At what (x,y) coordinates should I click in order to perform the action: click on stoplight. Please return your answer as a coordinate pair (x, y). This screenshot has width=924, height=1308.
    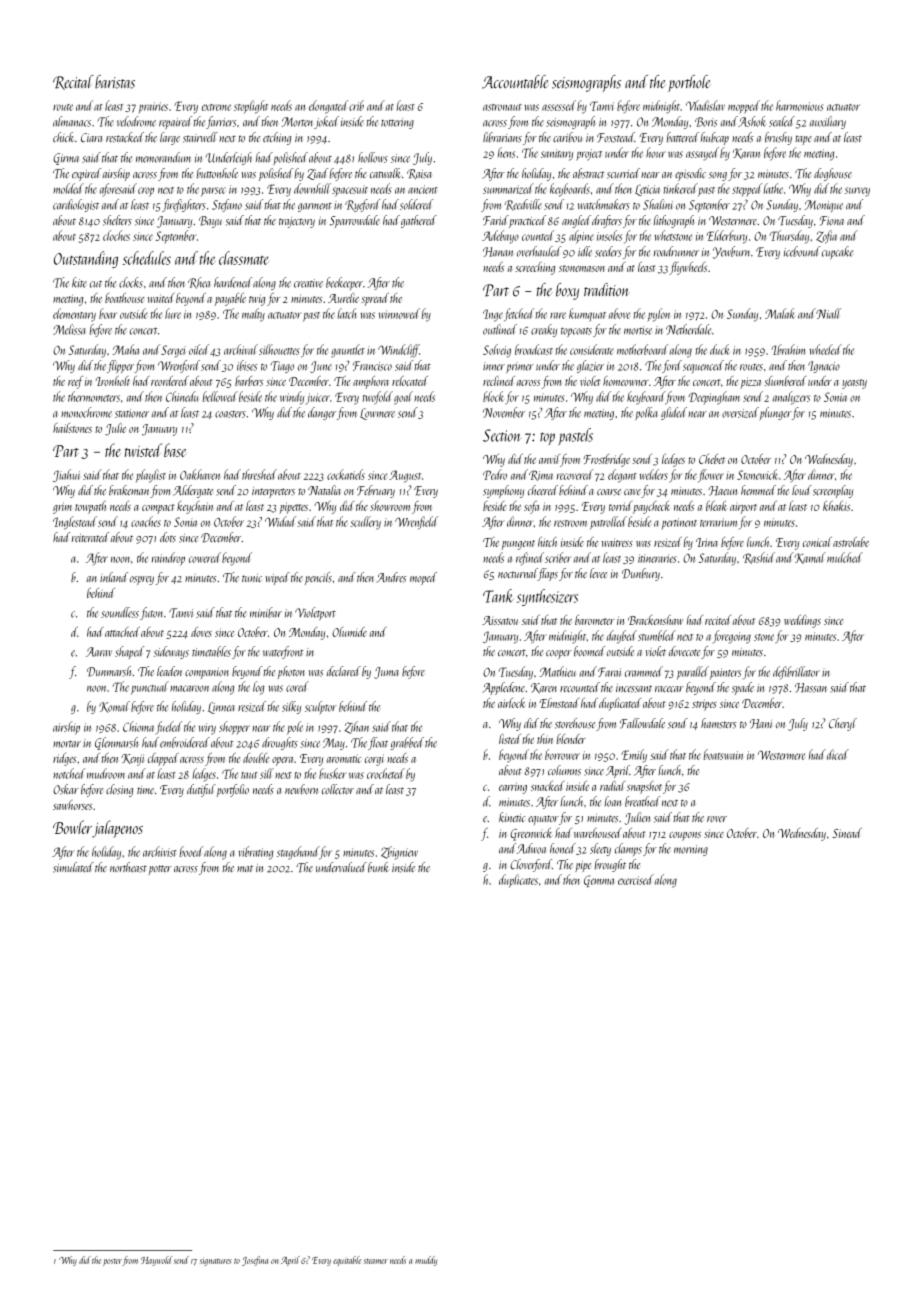
    Looking at the image, I should click on (251, 107).
